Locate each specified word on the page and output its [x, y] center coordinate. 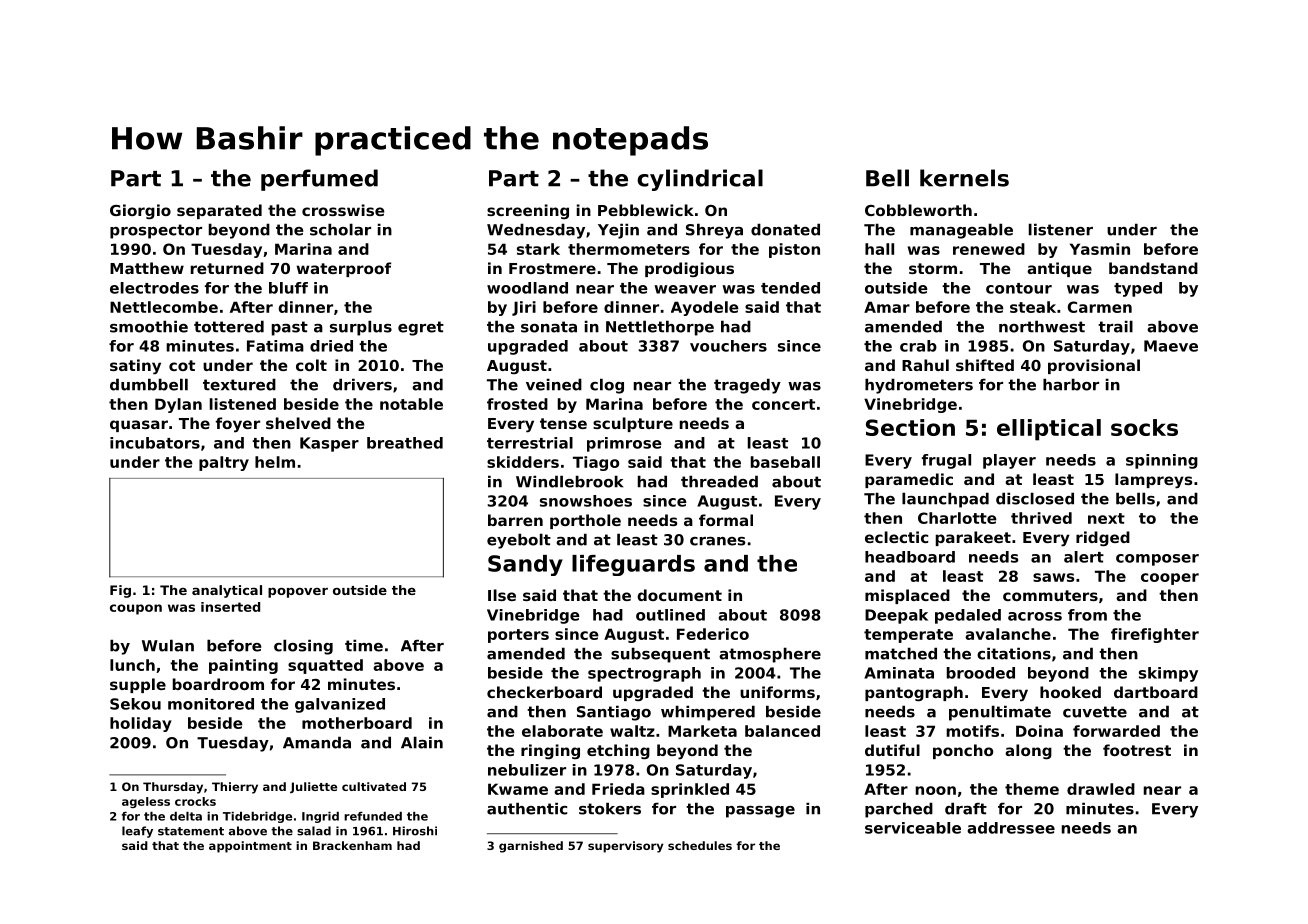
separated [219, 211]
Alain [422, 742]
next [1106, 518]
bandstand [1153, 268]
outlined [670, 615]
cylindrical [700, 180]
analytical [227, 591]
